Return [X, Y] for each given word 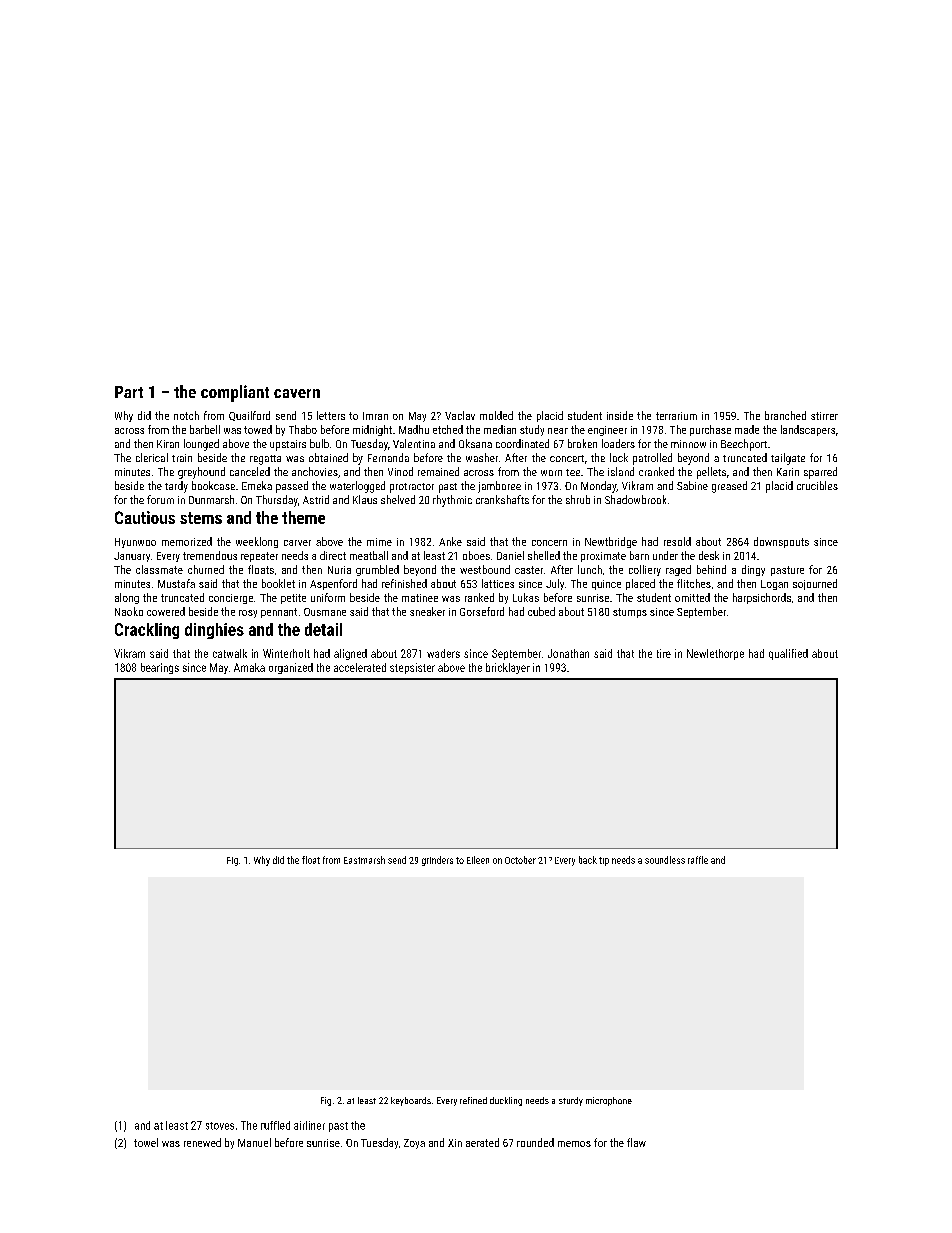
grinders [437, 861]
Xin [455, 1143]
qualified [788, 654]
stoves [220, 1126]
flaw [636, 1142]
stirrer [824, 416]
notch [186, 415]
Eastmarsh [364, 860]
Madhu [414, 429]
